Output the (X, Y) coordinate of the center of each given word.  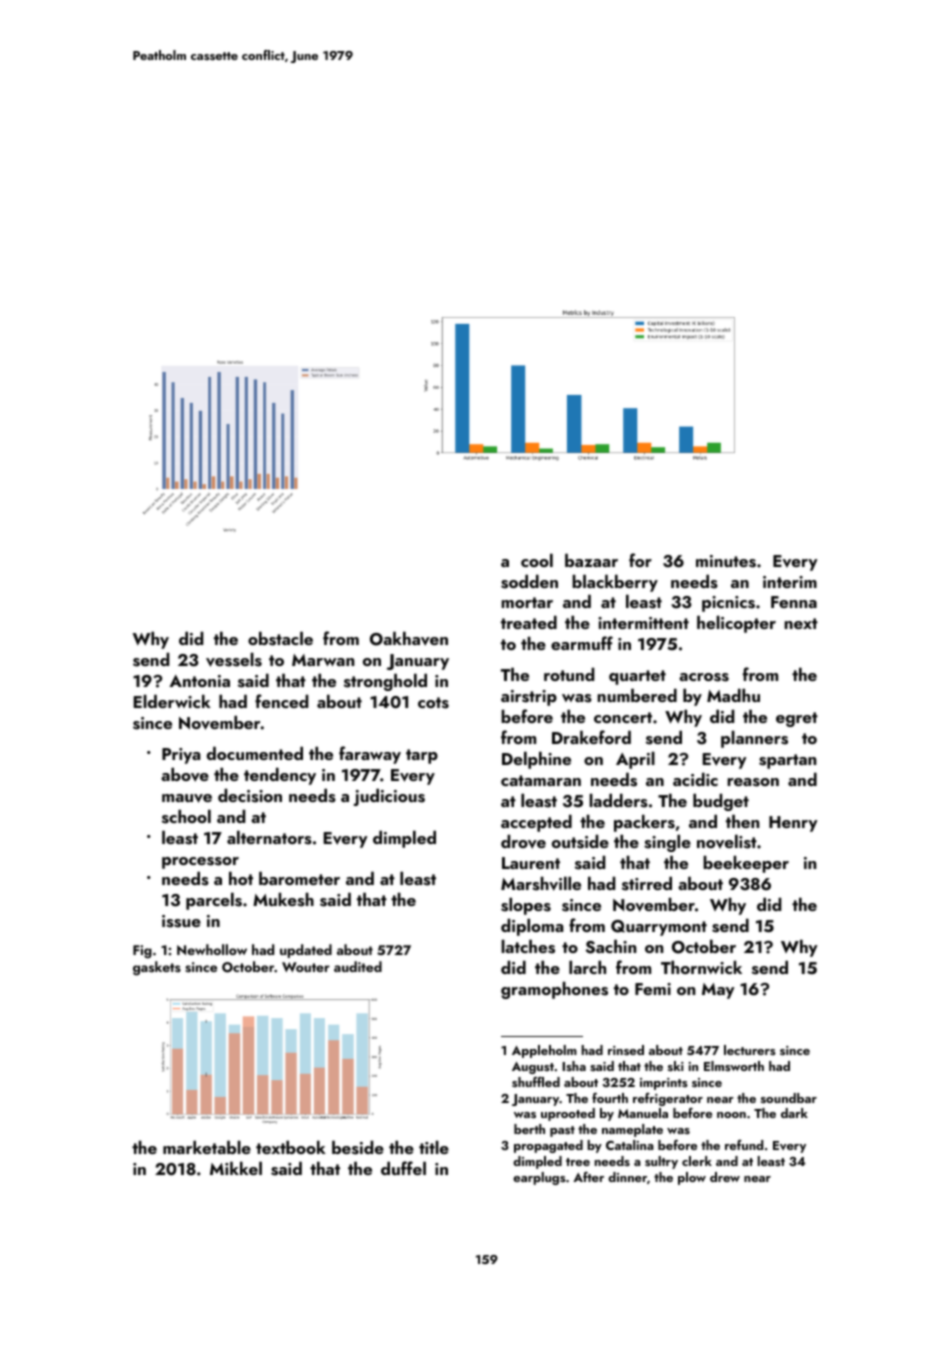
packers (644, 823)
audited (358, 966)
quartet (637, 677)
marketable (207, 1147)
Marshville (541, 883)
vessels (234, 659)
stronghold (385, 682)
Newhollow (212, 949)
